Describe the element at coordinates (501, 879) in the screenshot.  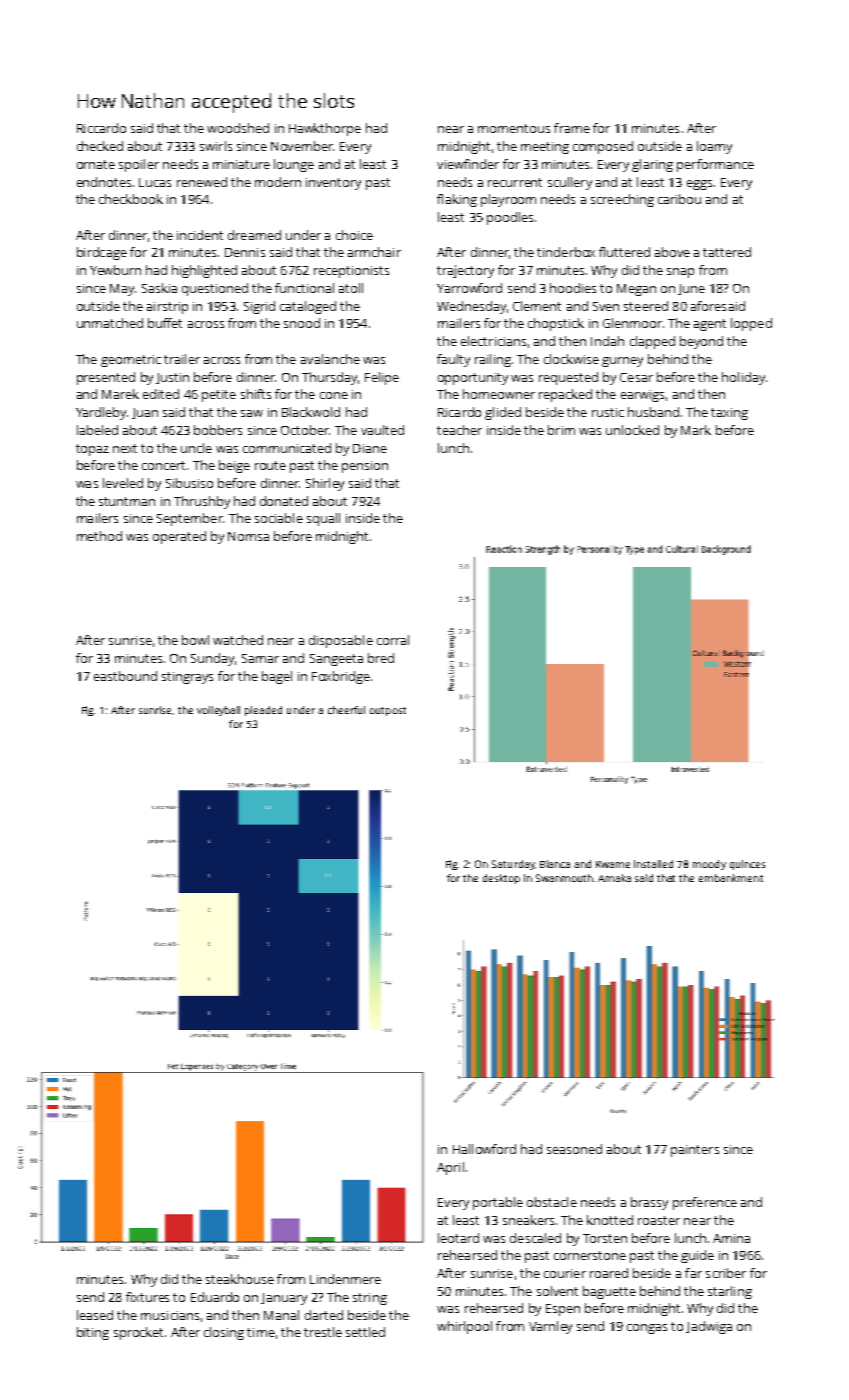
I see `desktop` at that location.
